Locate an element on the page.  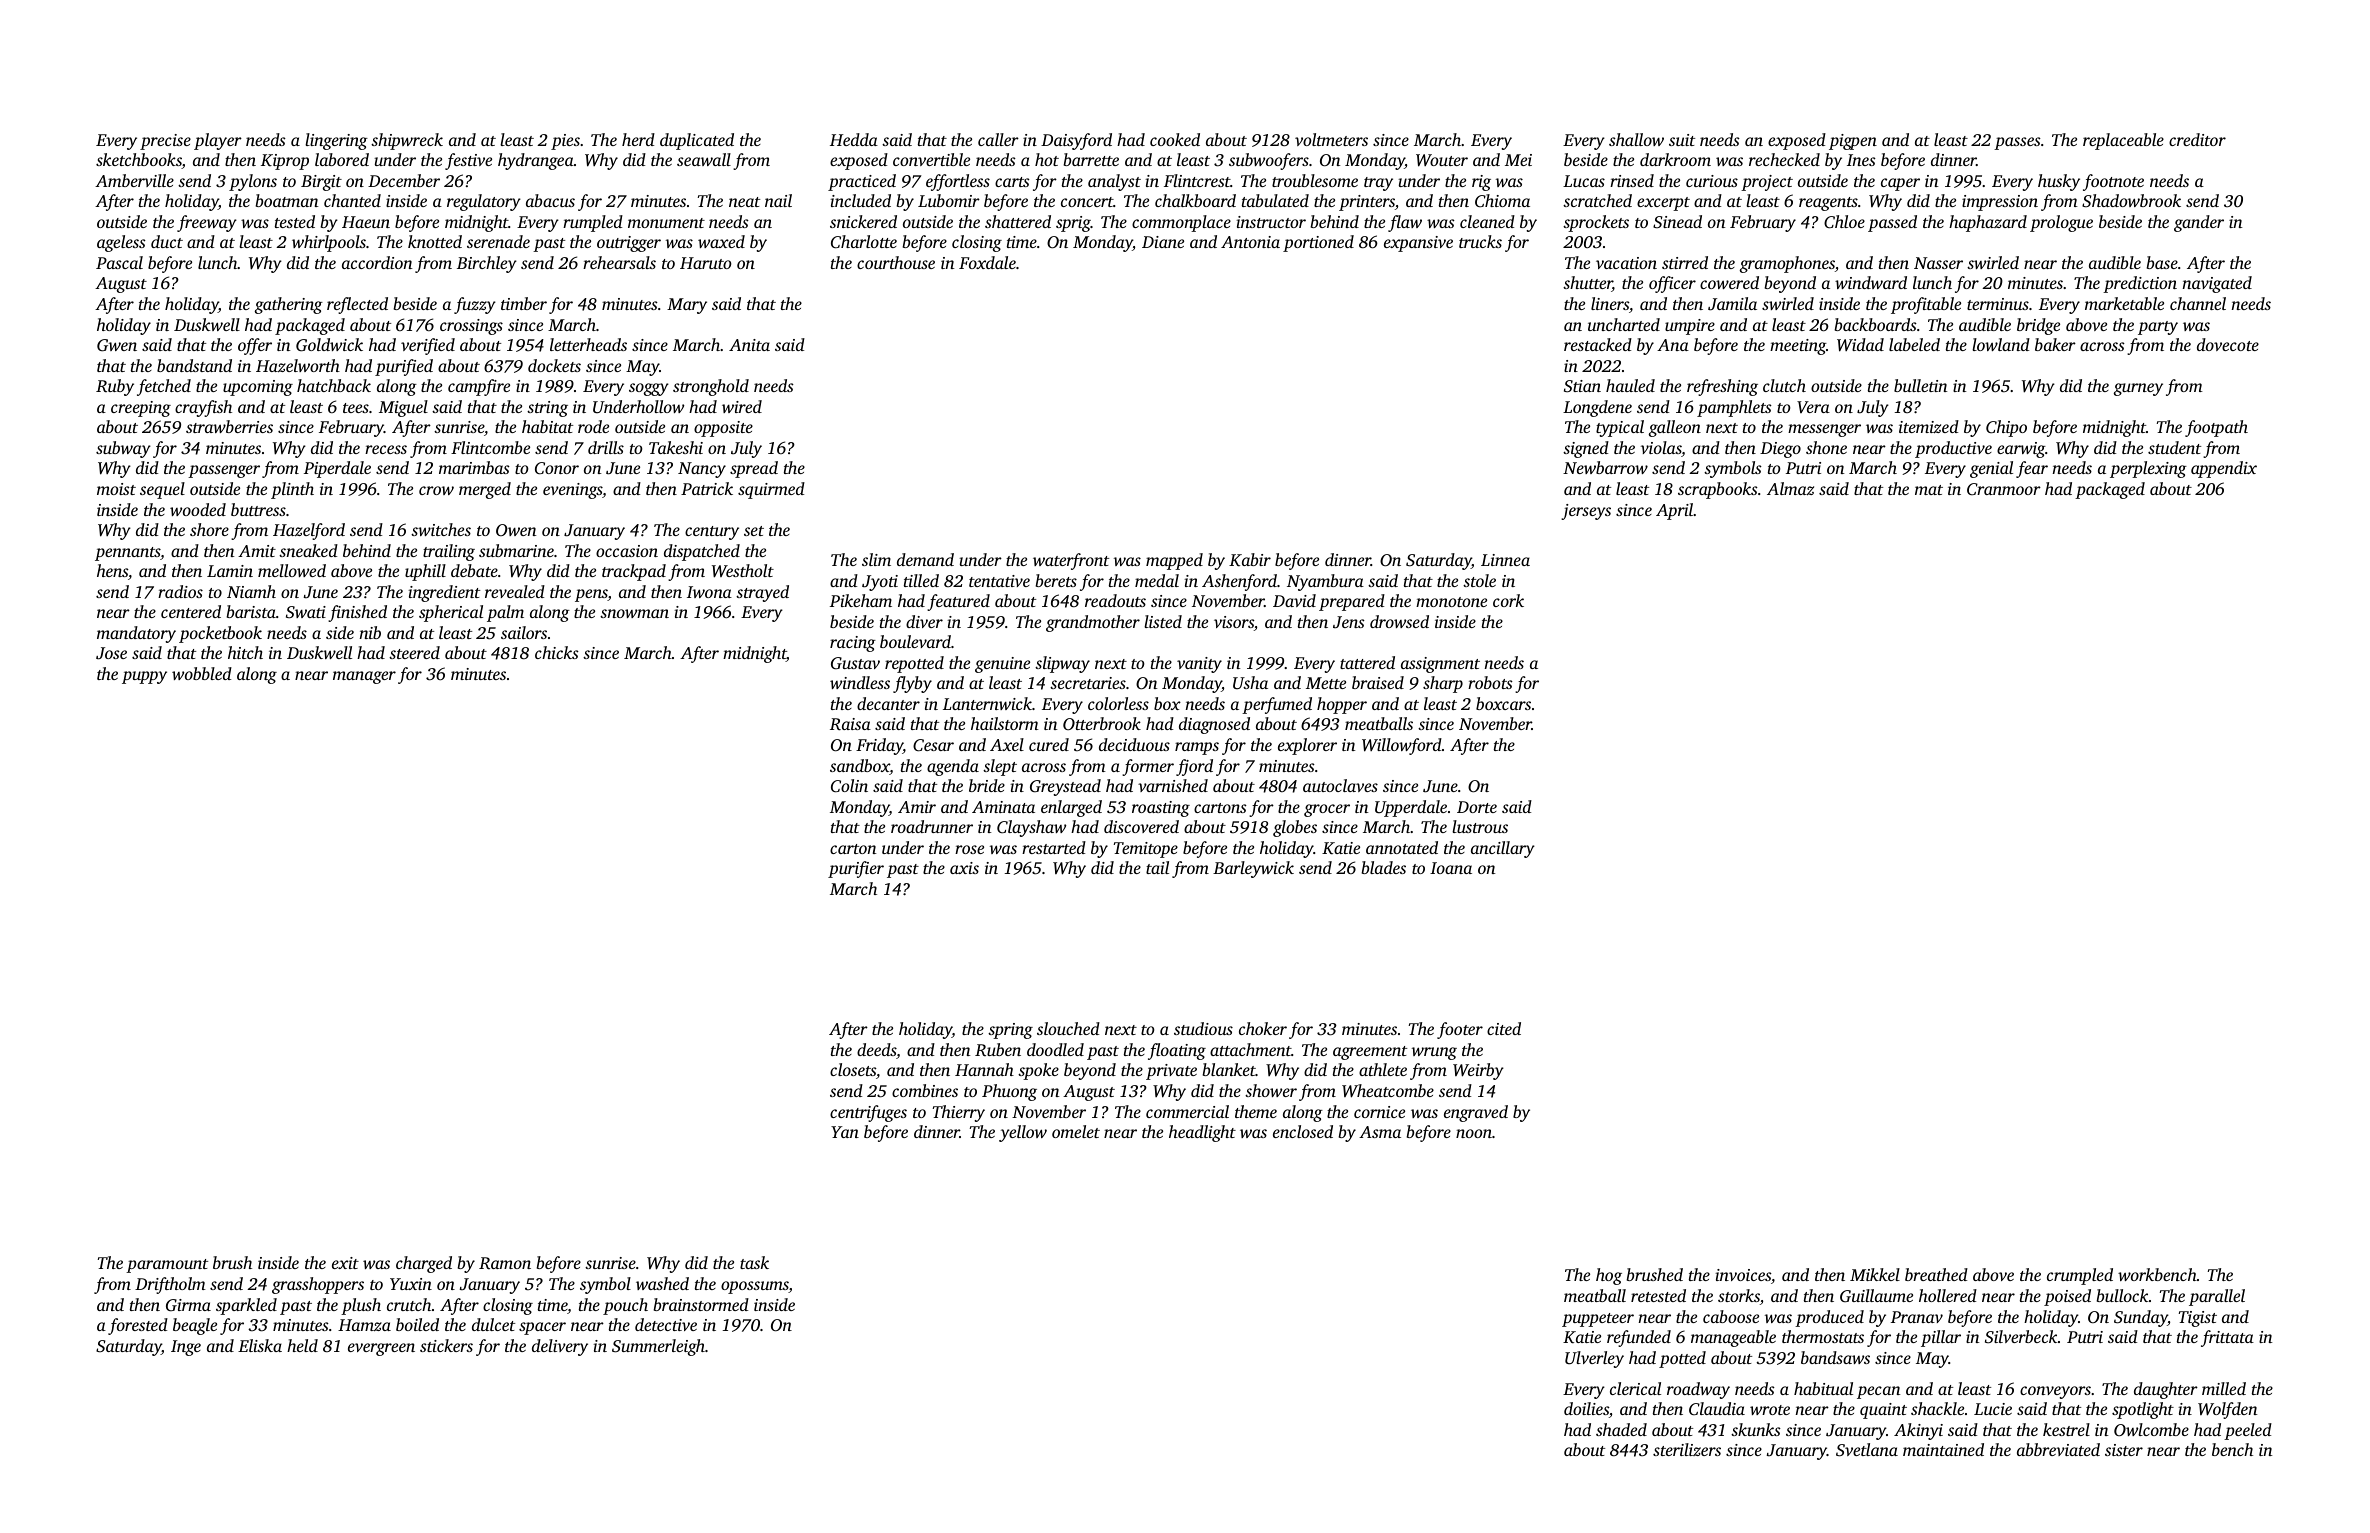
deeds is located at coordinates (876, 1049).
